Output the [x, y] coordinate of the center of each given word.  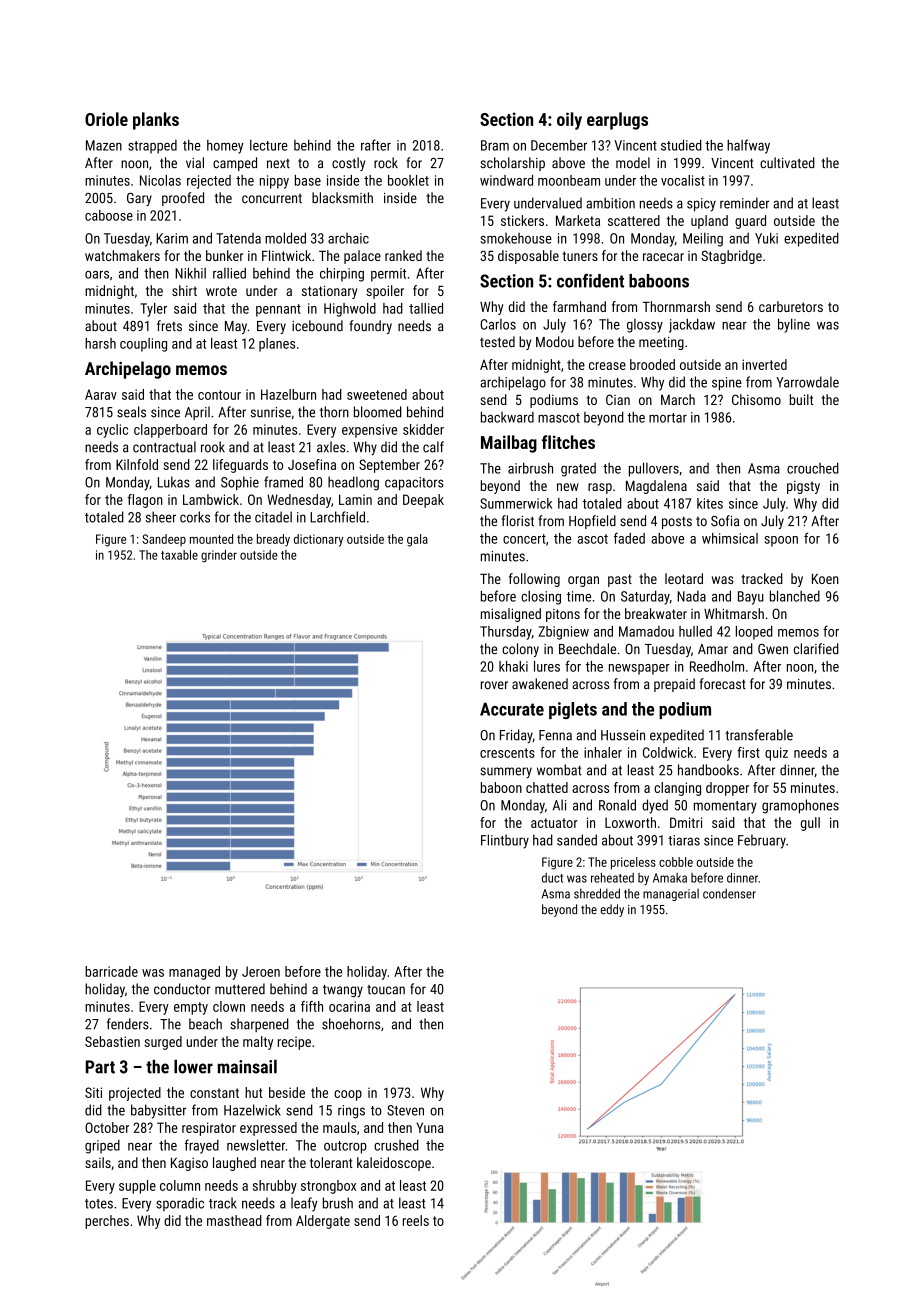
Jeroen [261, 971]
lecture [269, 145]
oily [569, 121]
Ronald [617, 805]
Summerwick [516, 503]
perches [107, 1222]
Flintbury [505, 841]
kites [710, 503]
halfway [748, 146]
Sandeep [164, 540]
